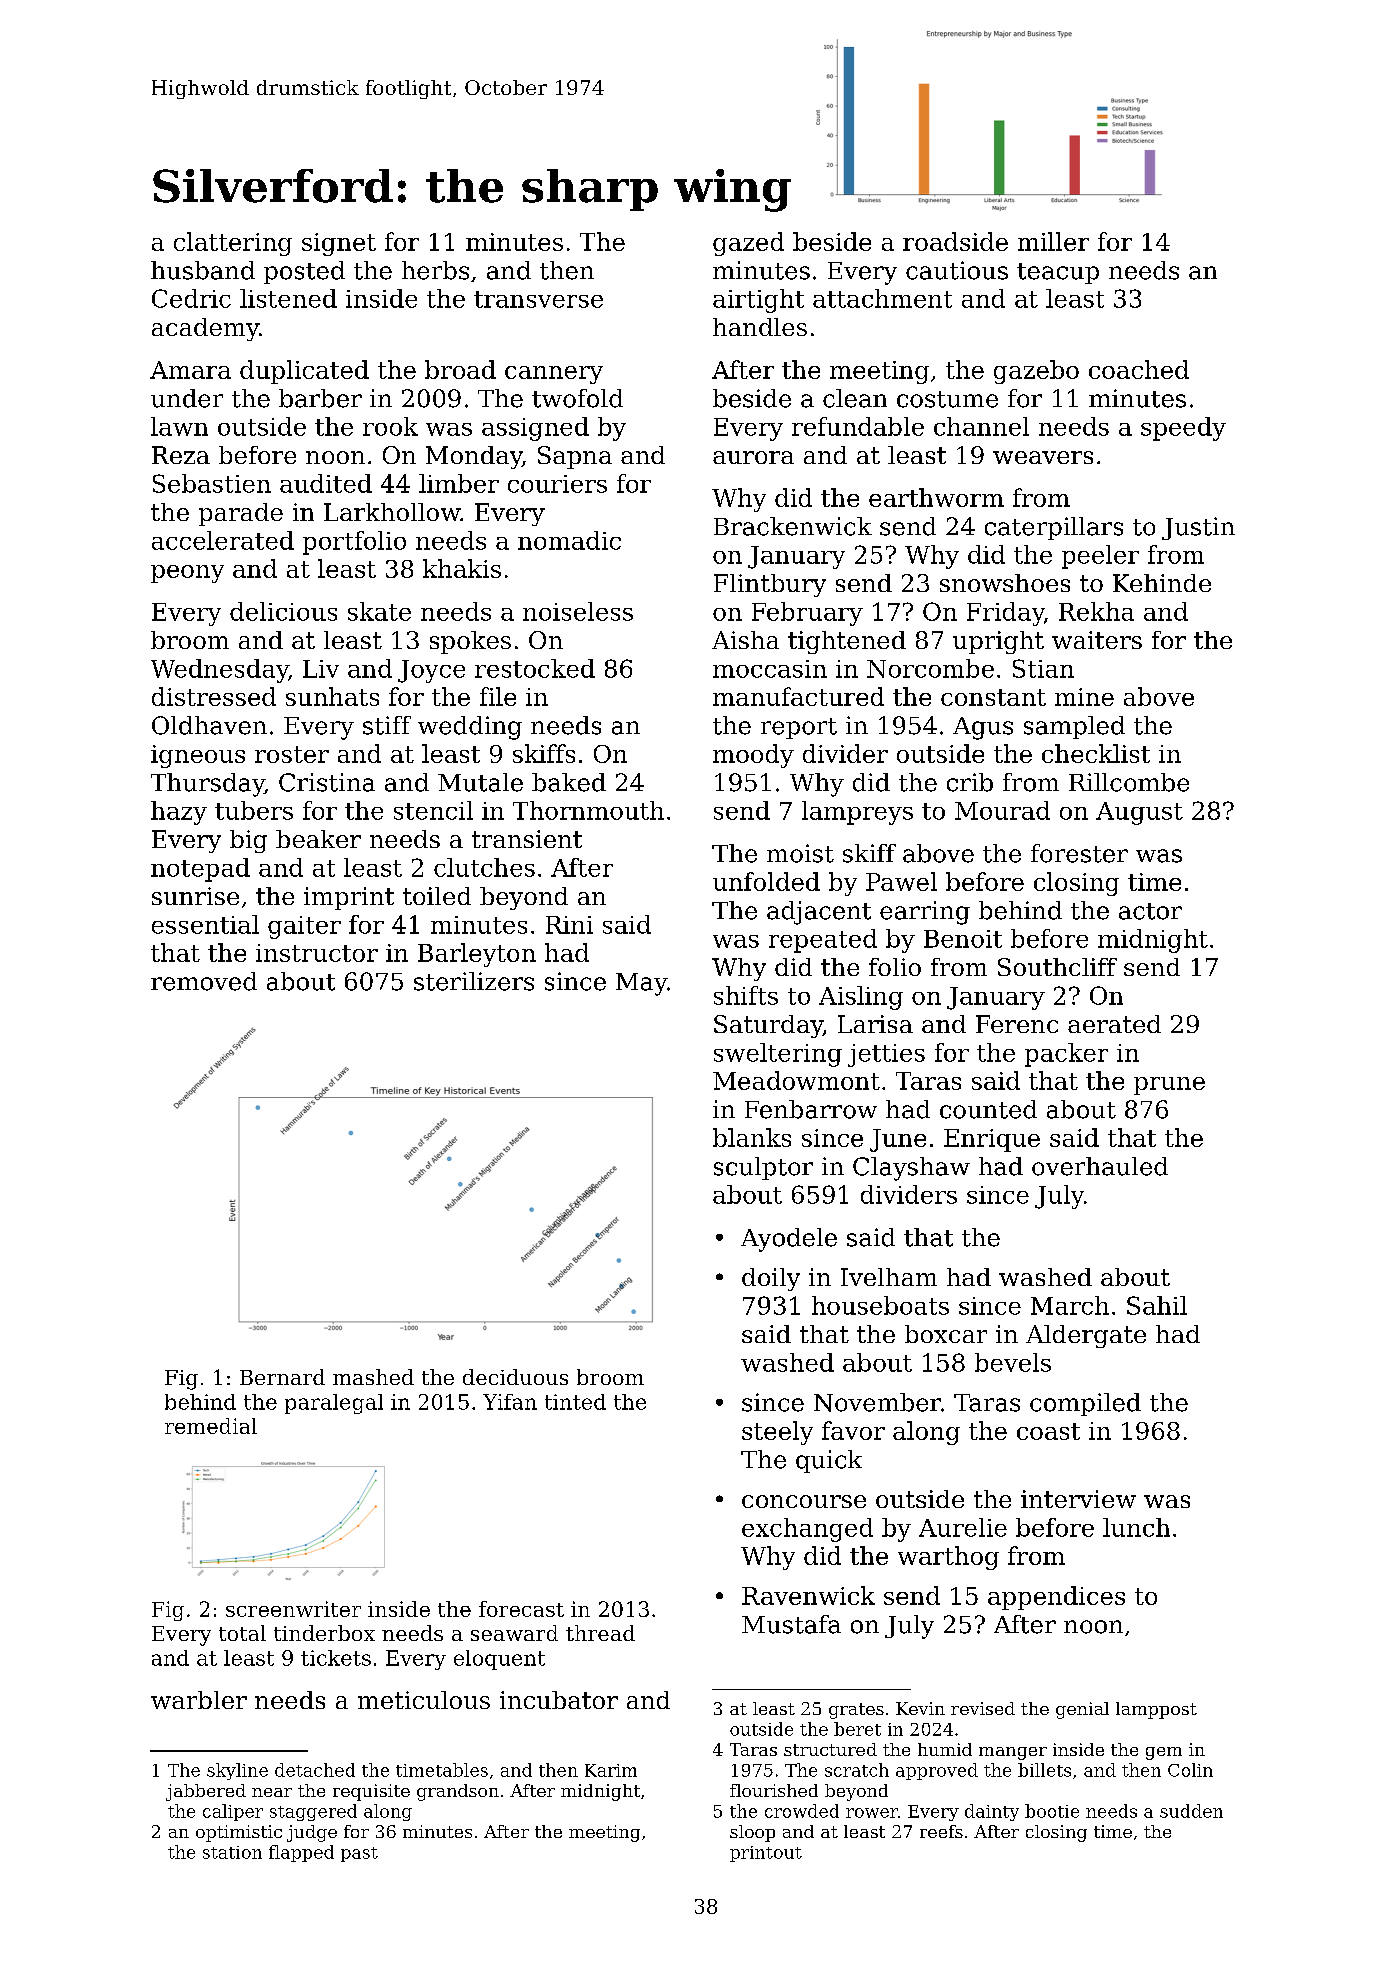 The image size is (1386, 1969). I want to click on clattering, so click(233, 244).
